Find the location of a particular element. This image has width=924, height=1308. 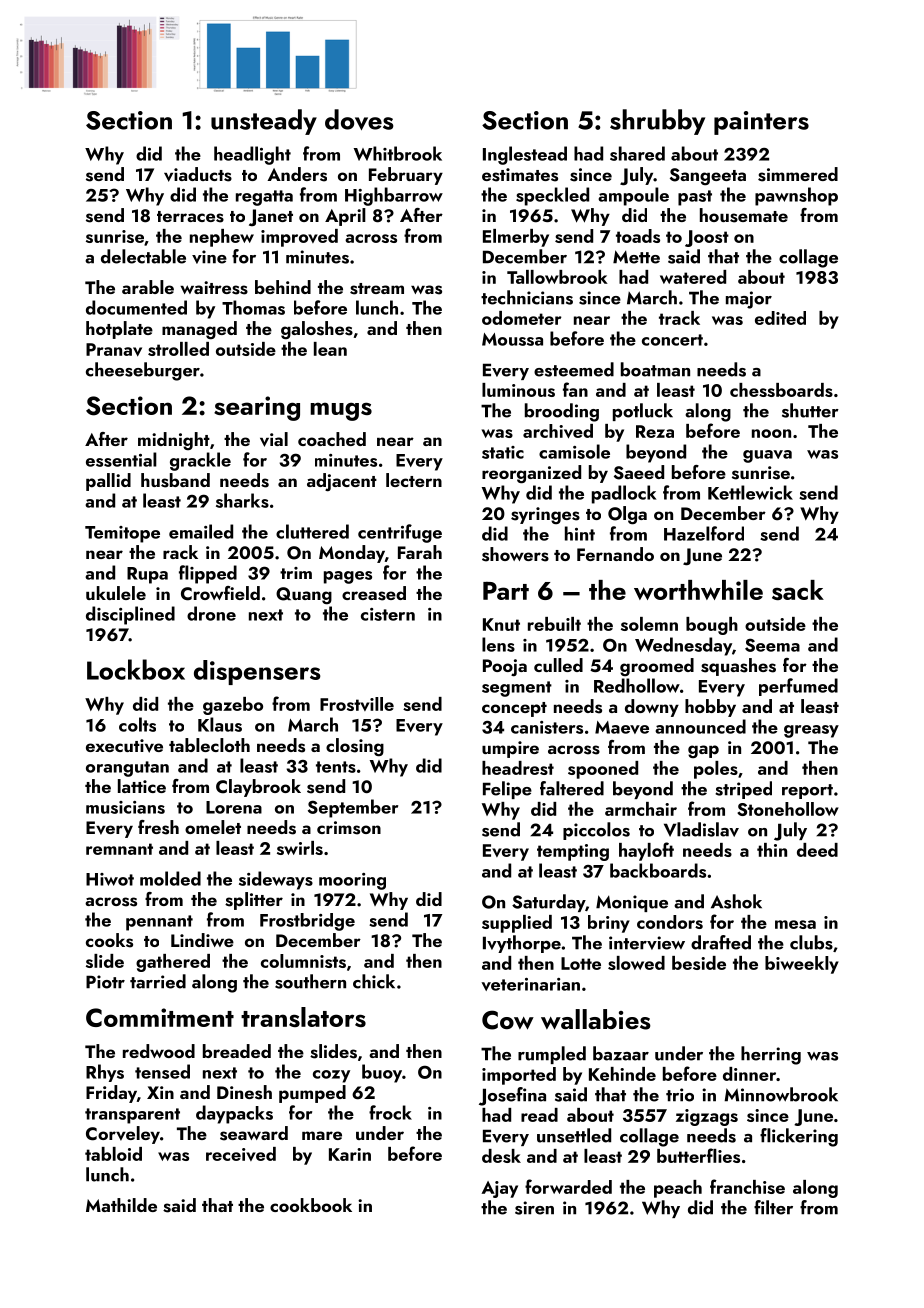

received is located at coordinates (241, 1154).
